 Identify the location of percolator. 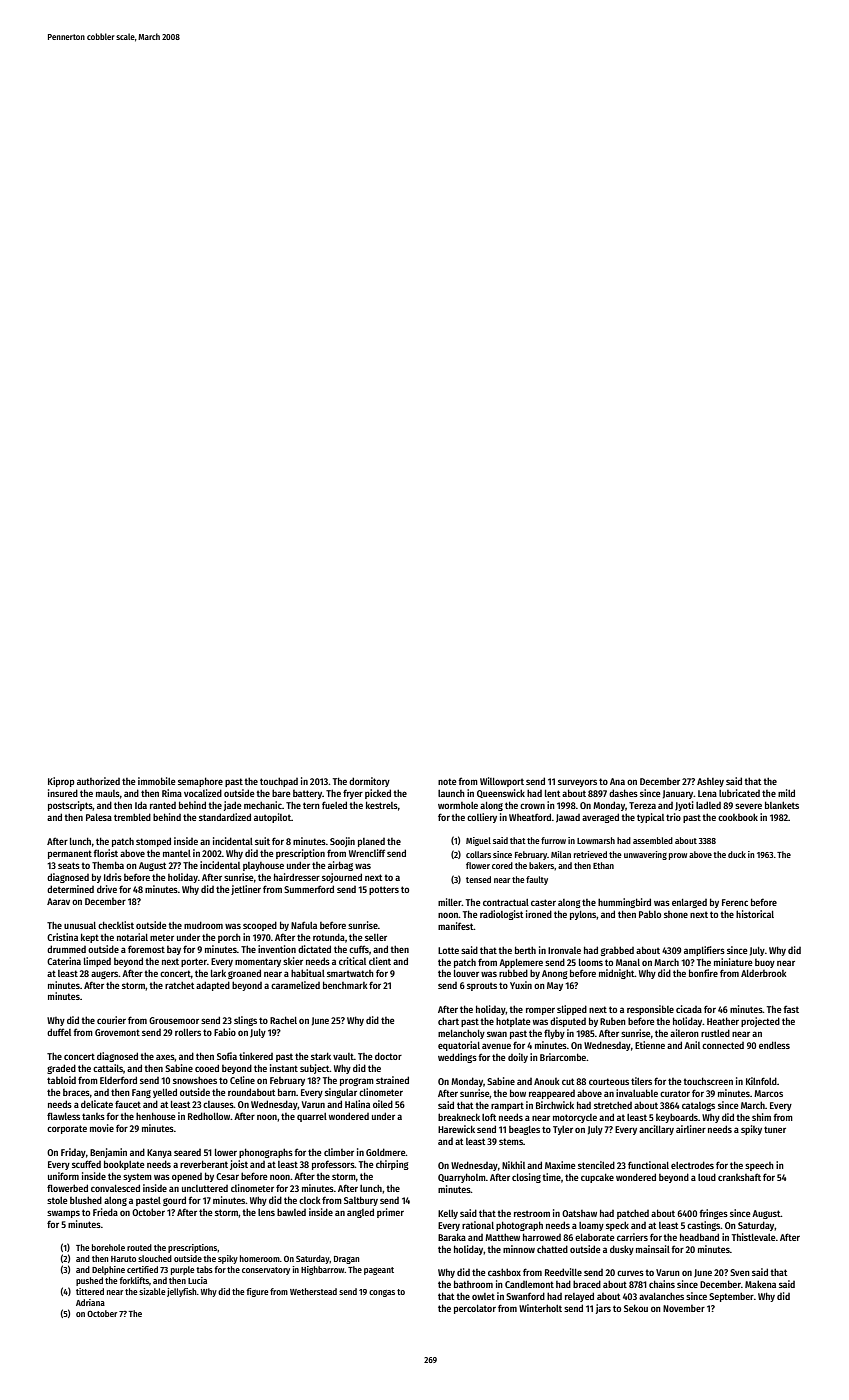
(475, 1309).
